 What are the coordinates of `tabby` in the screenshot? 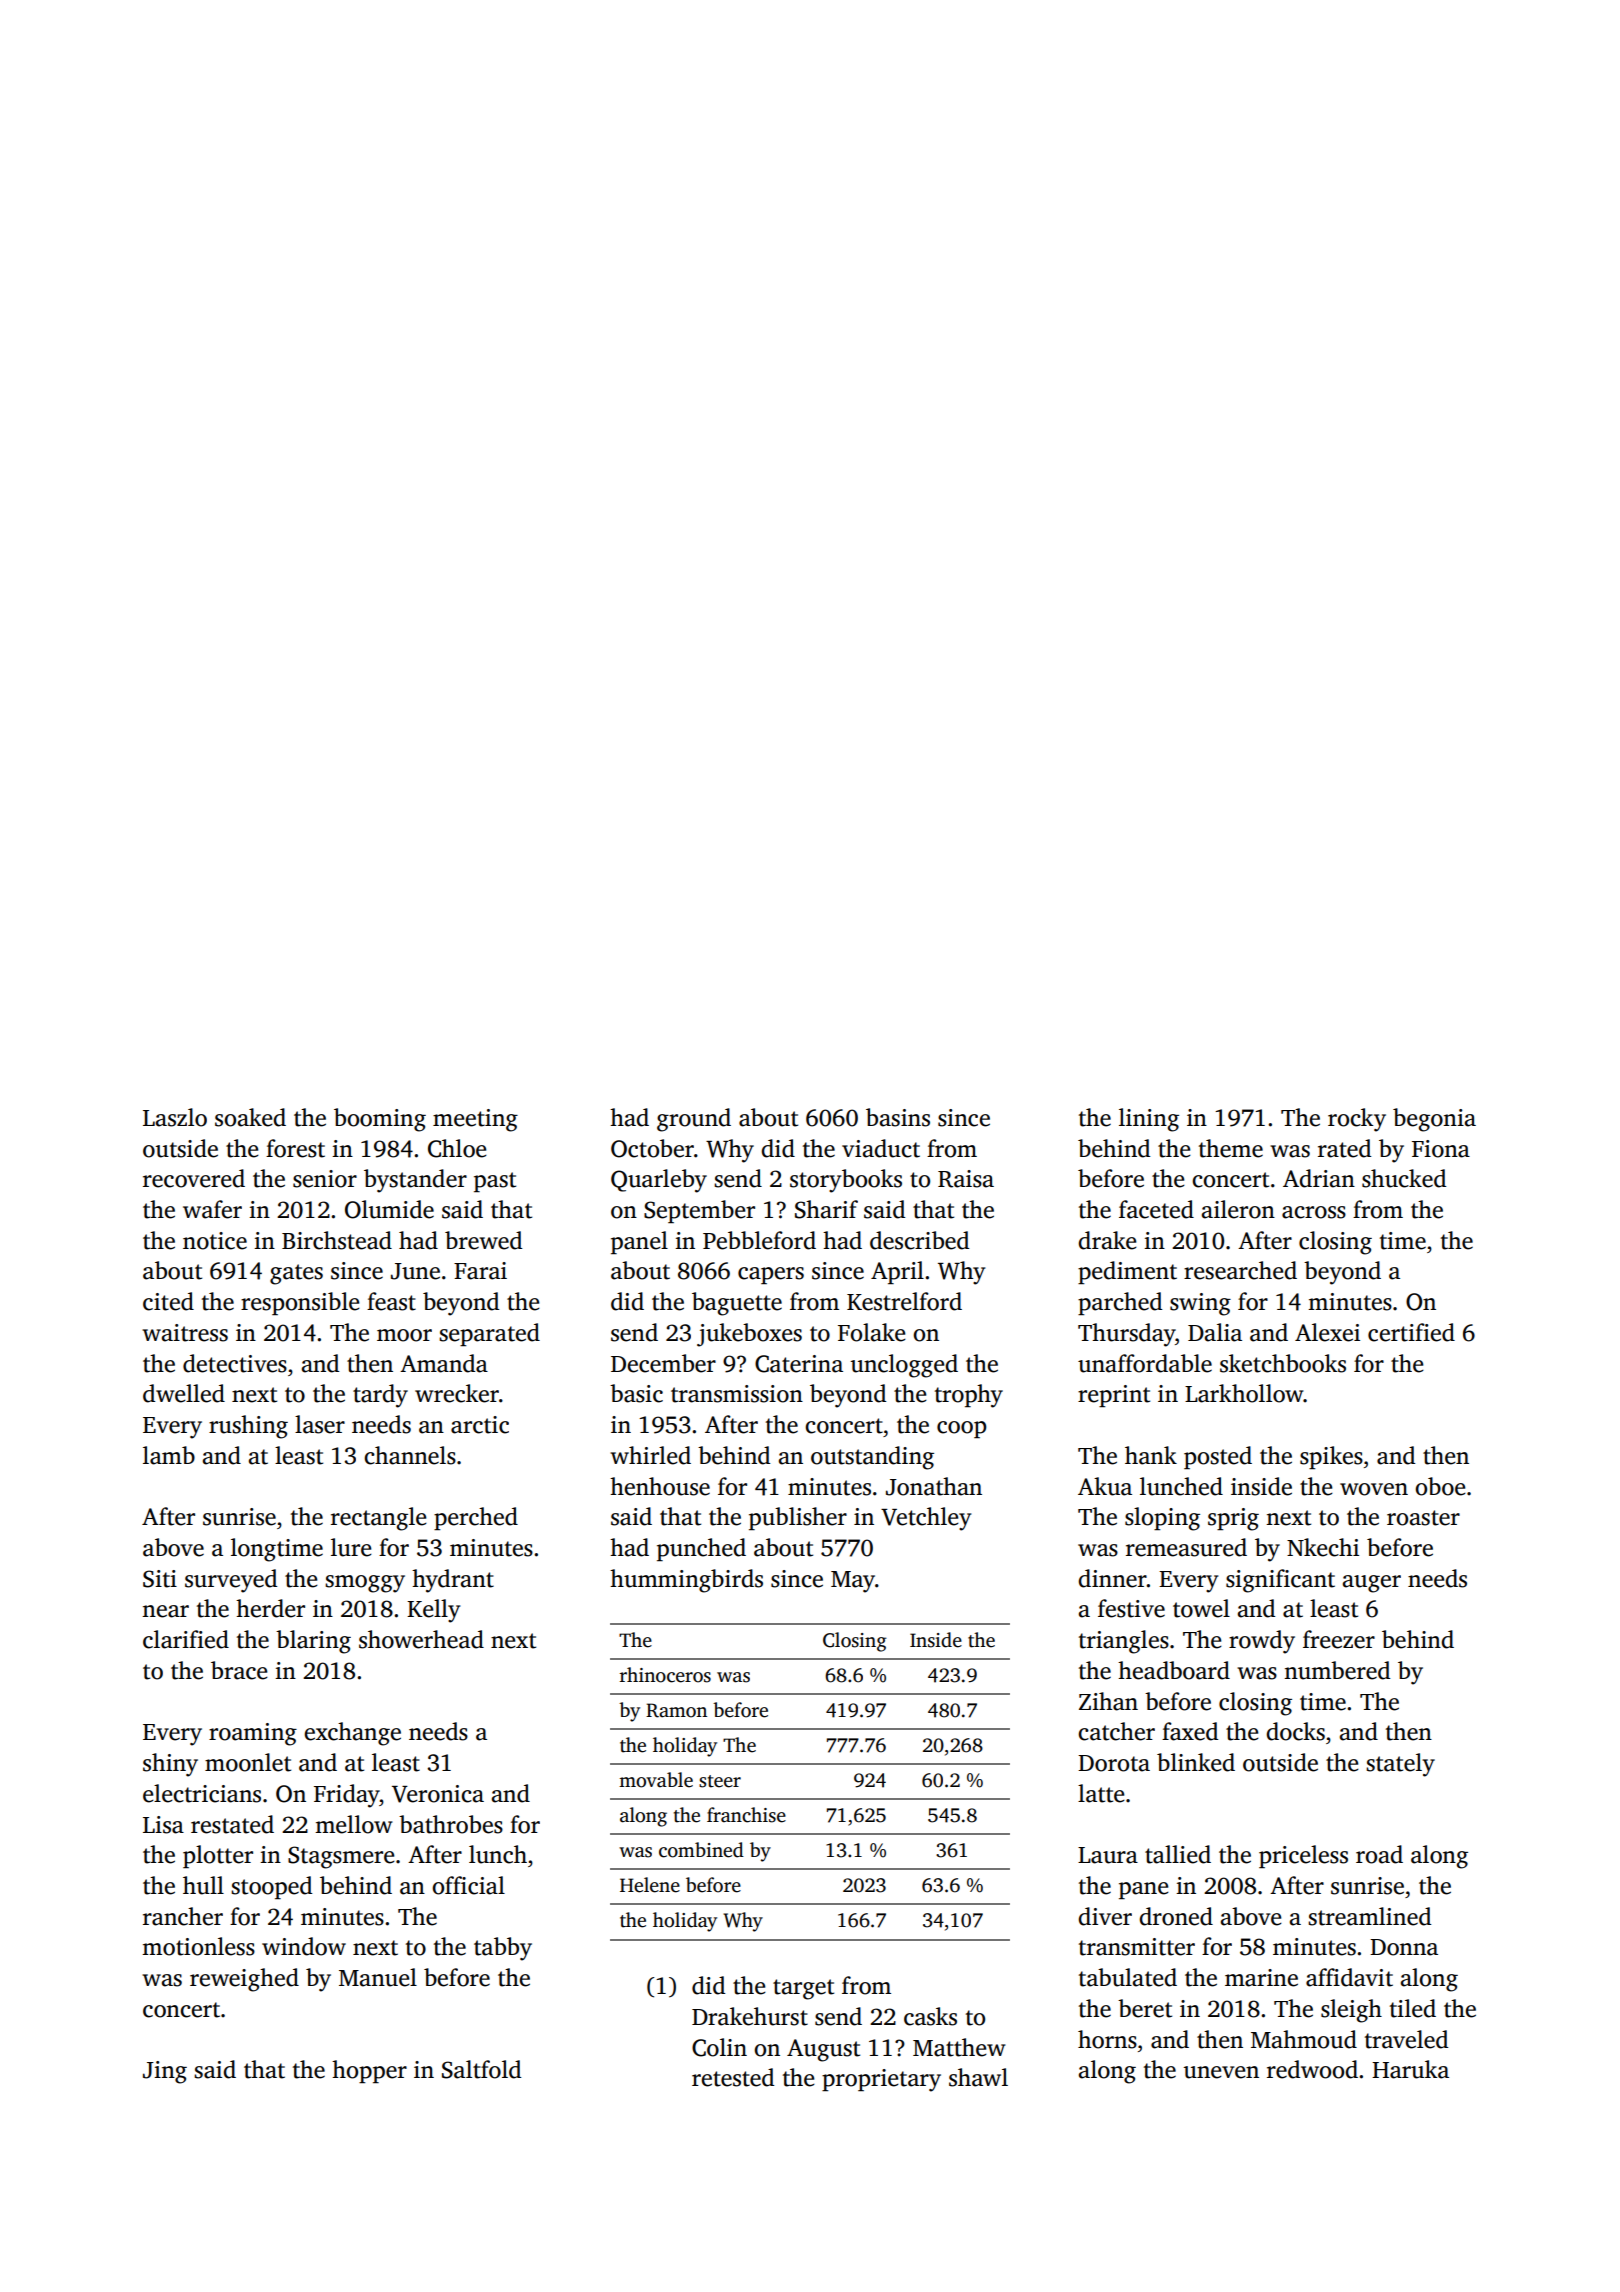 It's located at (503, 1949).
